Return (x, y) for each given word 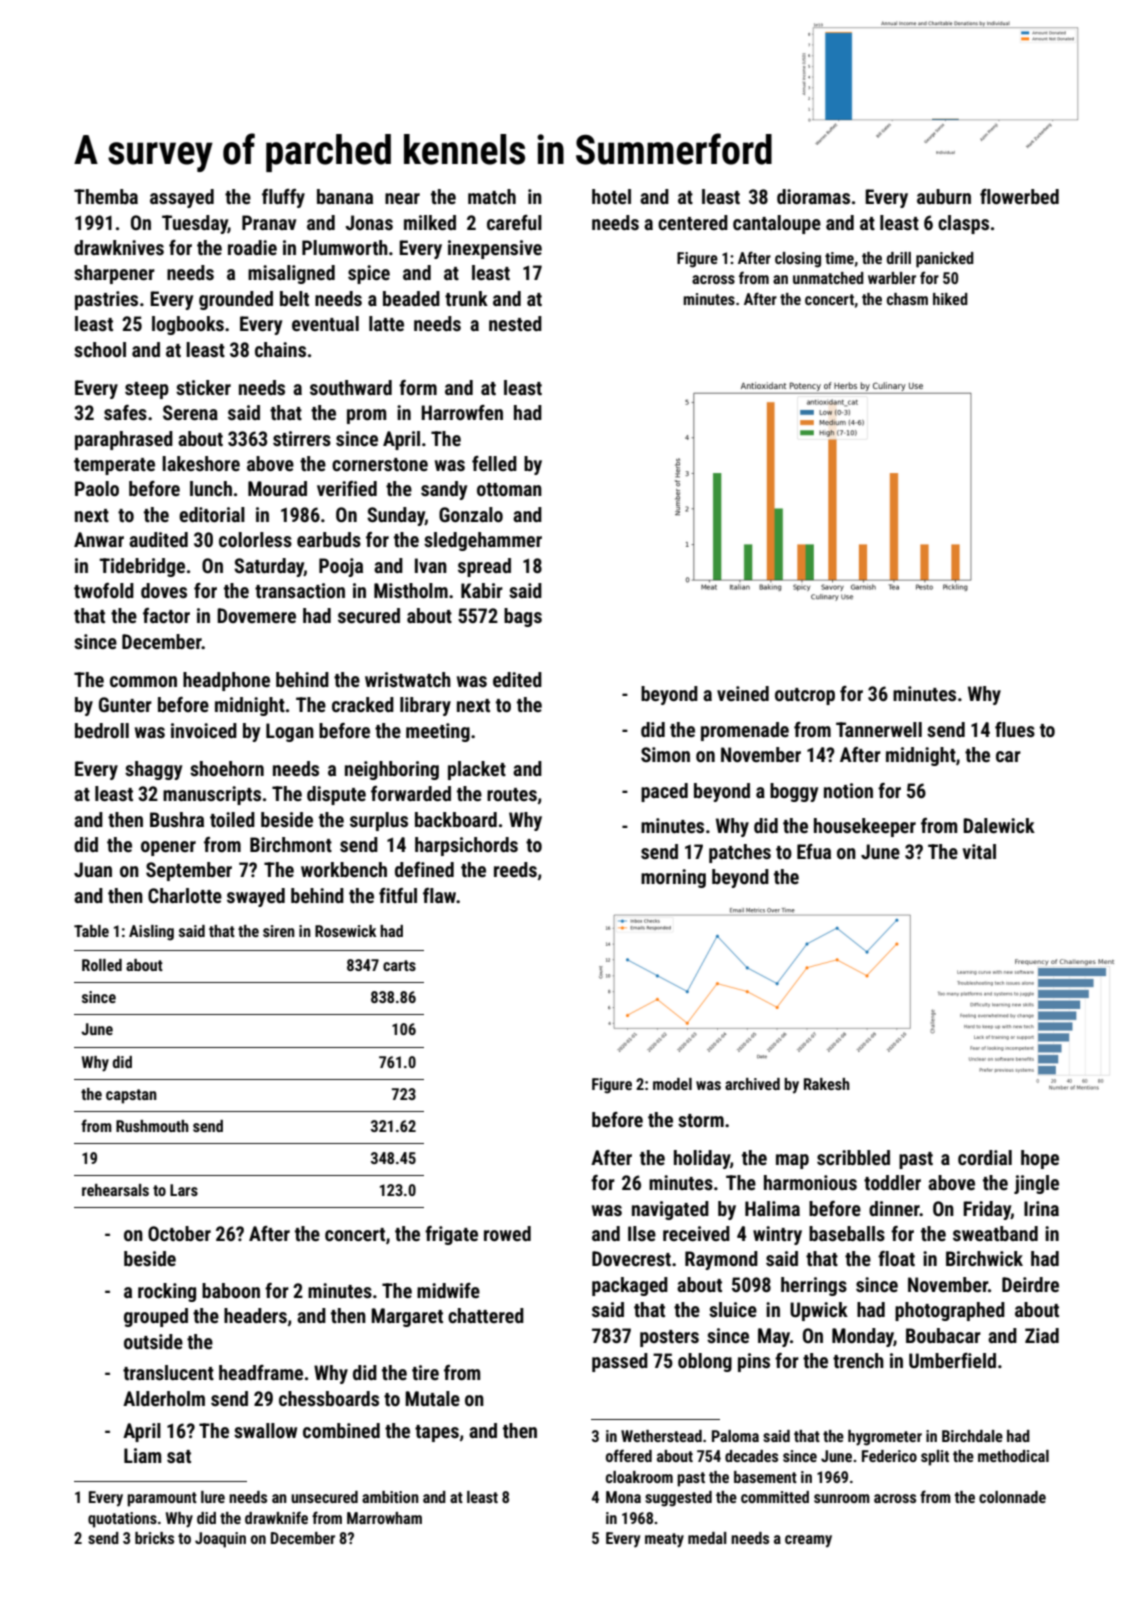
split (935, 1458)
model (672, 1084)
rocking (167, 1292)
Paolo (97, 488)
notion (848, 790)
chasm (907, 299)
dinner (894, 1208)
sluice (733, 1309)
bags (523, 617)
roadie (252, 247)
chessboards (329, 1398)
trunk (466, 298)
